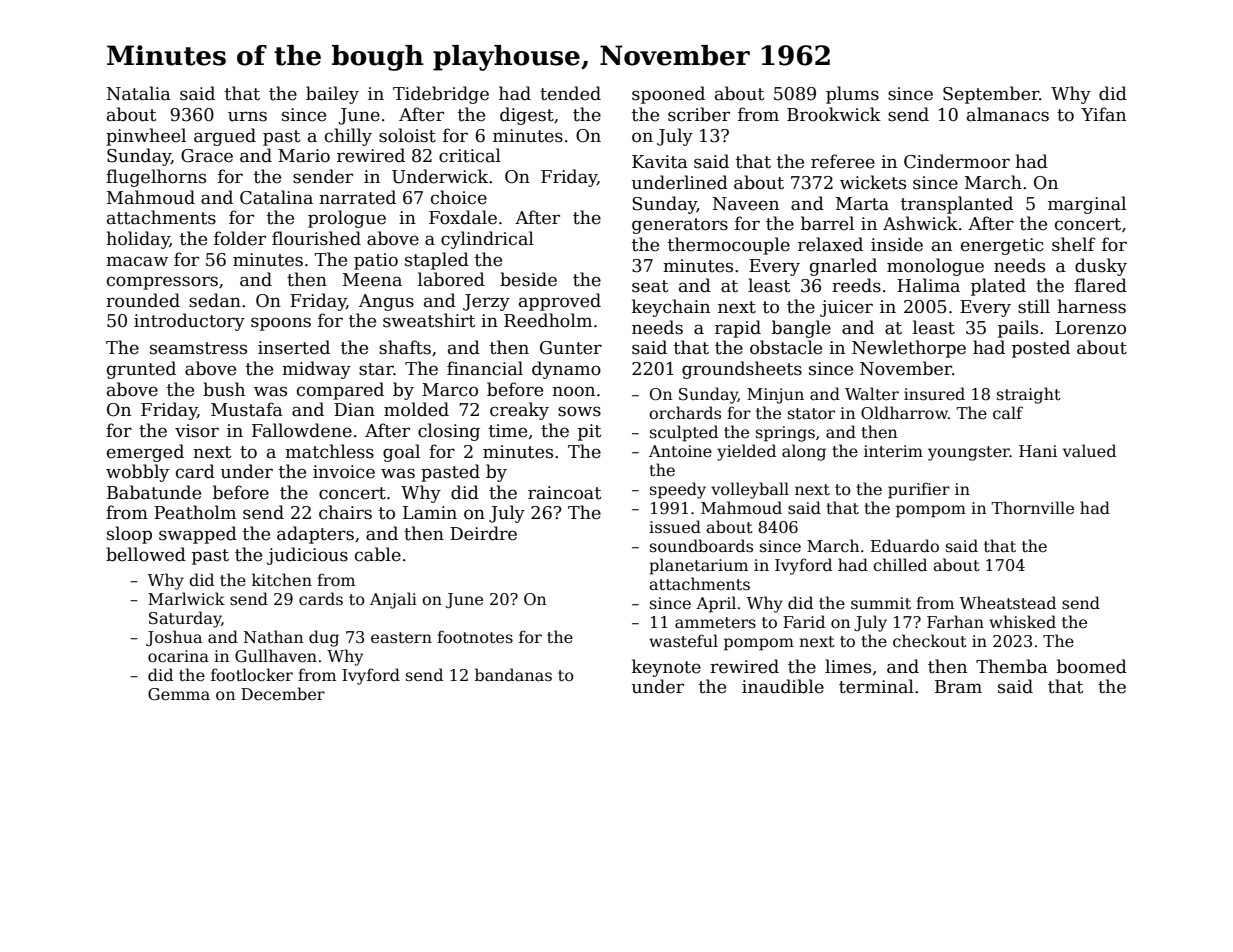  I want to click on pinwheel, so click(146, 137).
